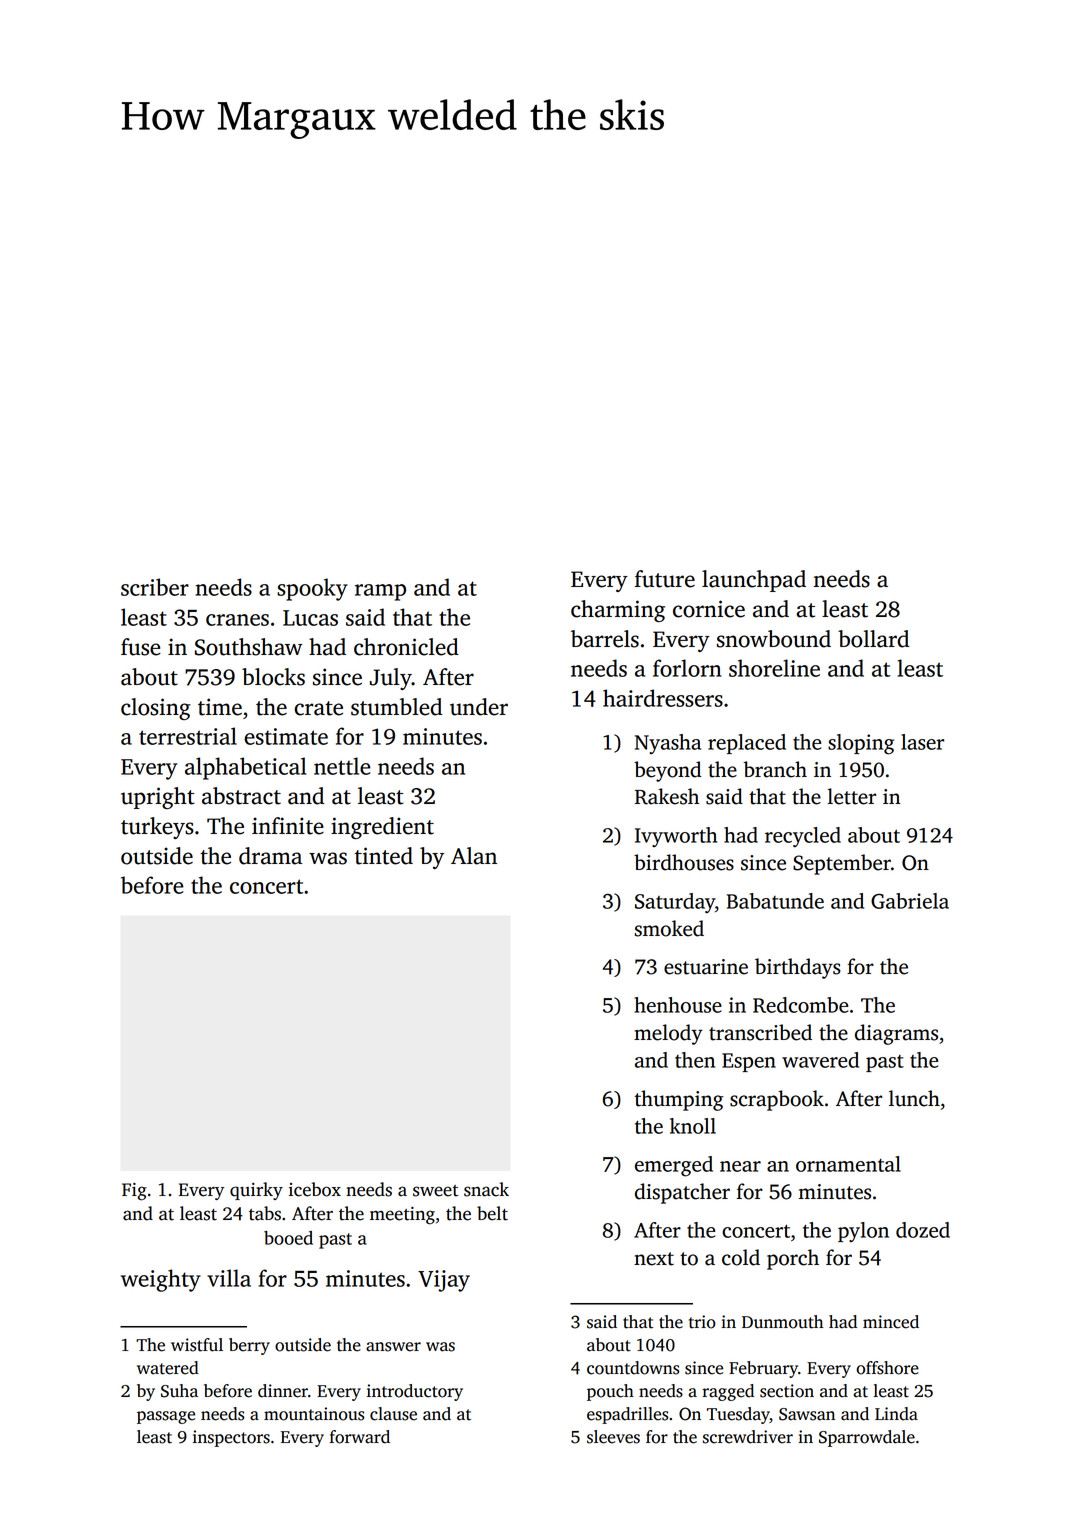  What do you see at coordinates (803, 837) in the screenshot?
I see `recycled` at bounding box center [803, 837].
